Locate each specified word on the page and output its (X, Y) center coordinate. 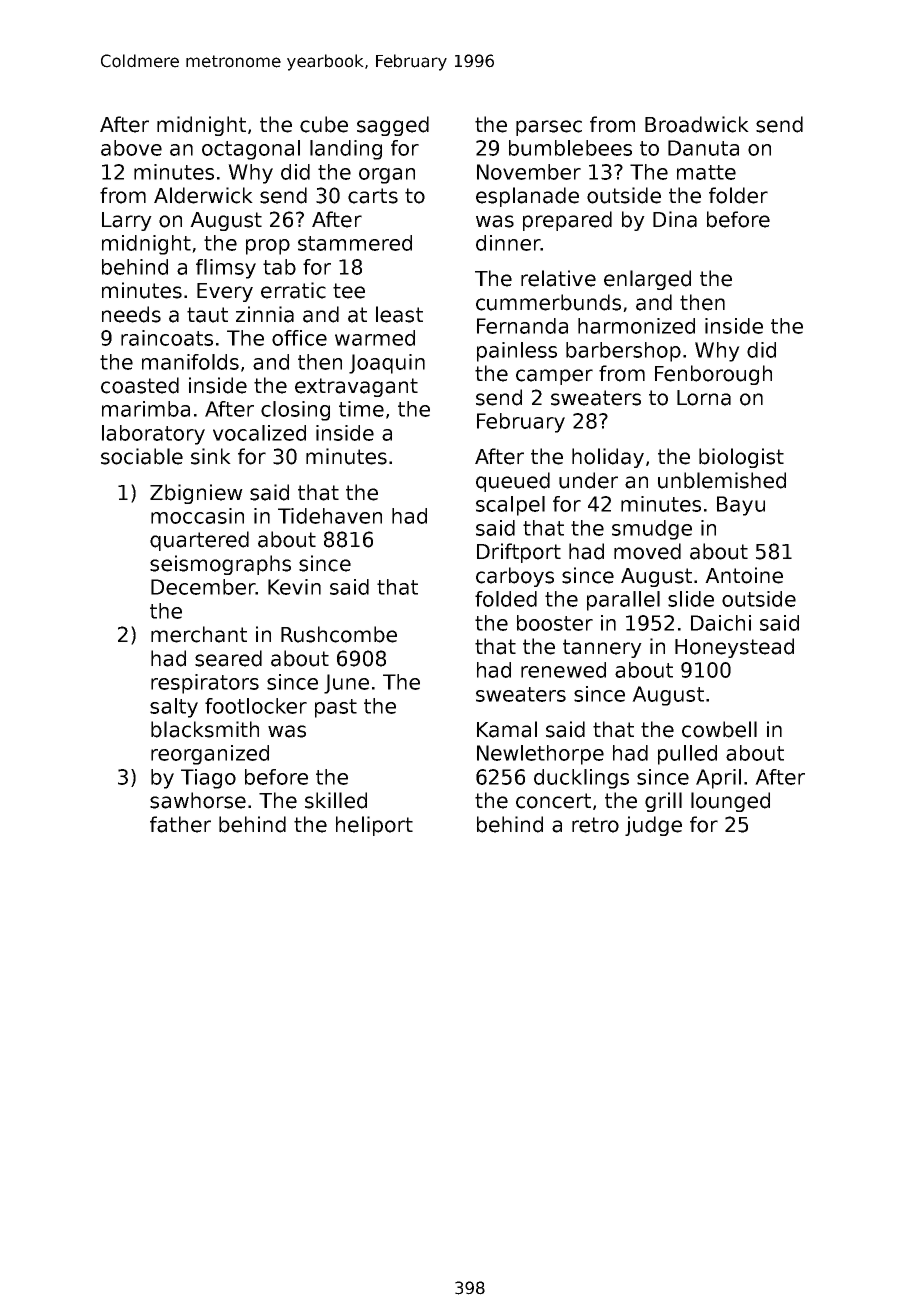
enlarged (647, 280)
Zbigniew (196, 494)
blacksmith (205, 729)
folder (738, 195)
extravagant (356, 387)
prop (268, 247)
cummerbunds (548, 302)
